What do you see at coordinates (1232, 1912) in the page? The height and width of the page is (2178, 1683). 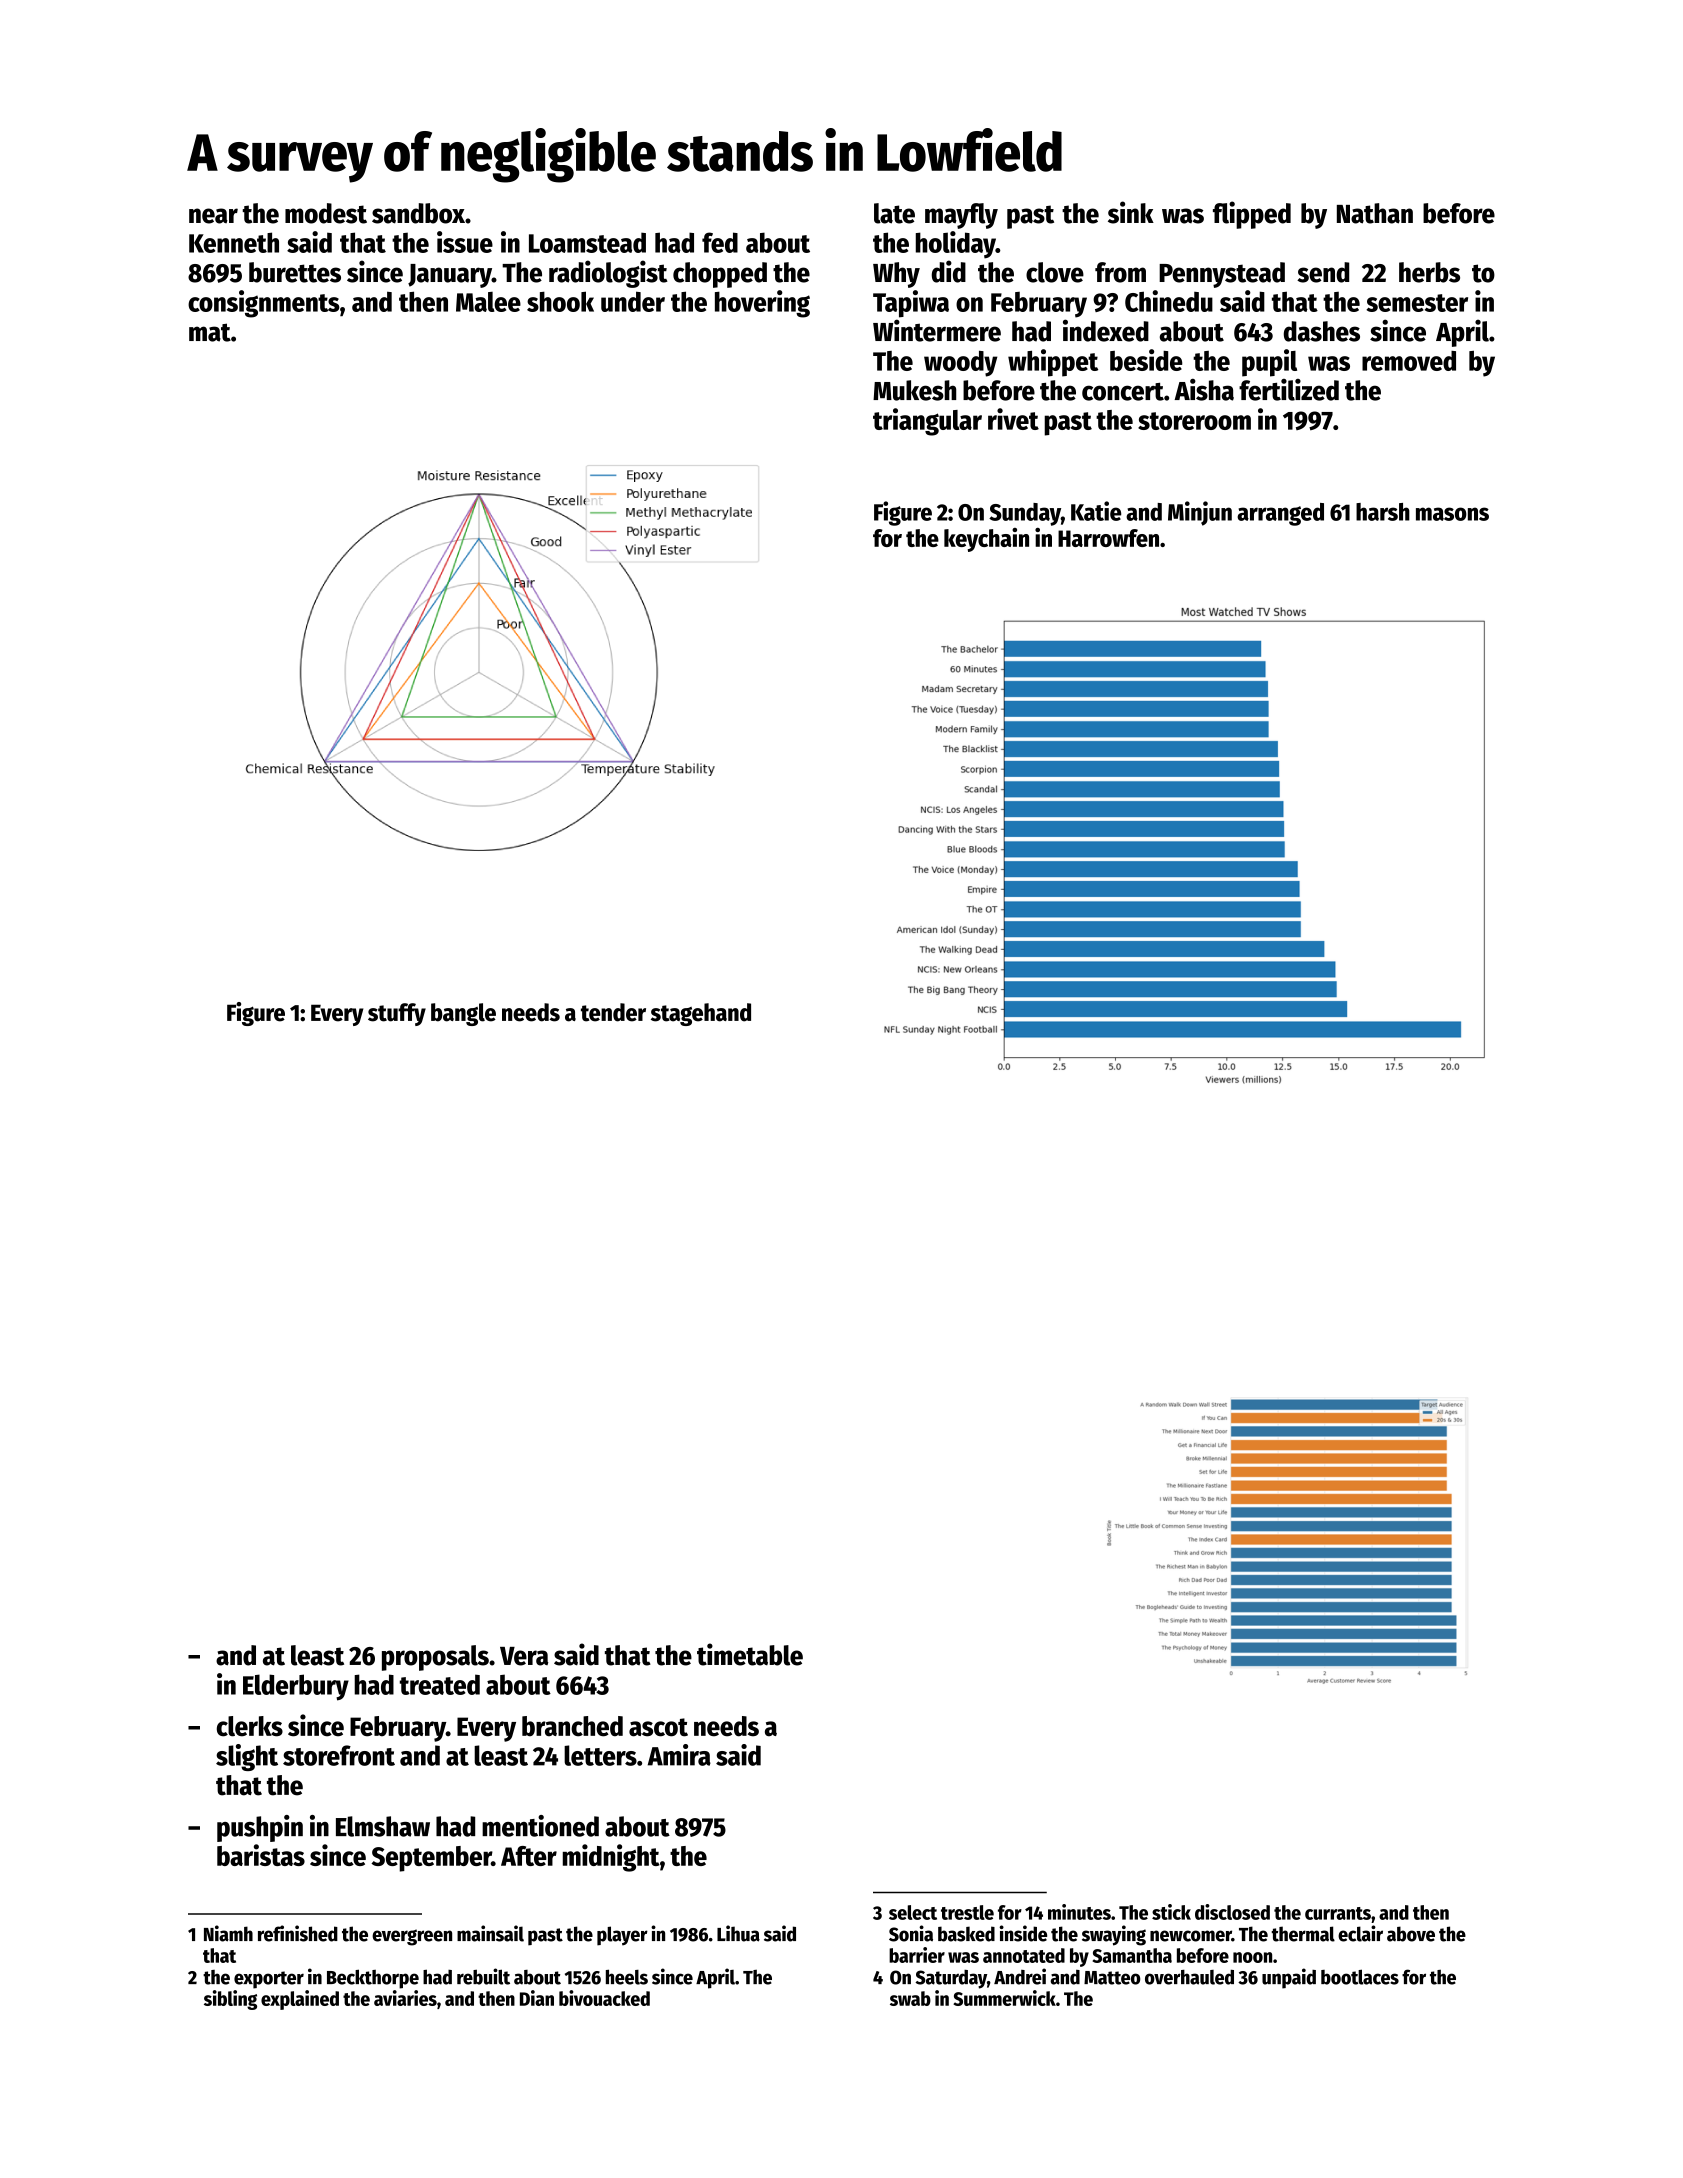 I see `disclosed` at bounding box center [1232, 1912].
